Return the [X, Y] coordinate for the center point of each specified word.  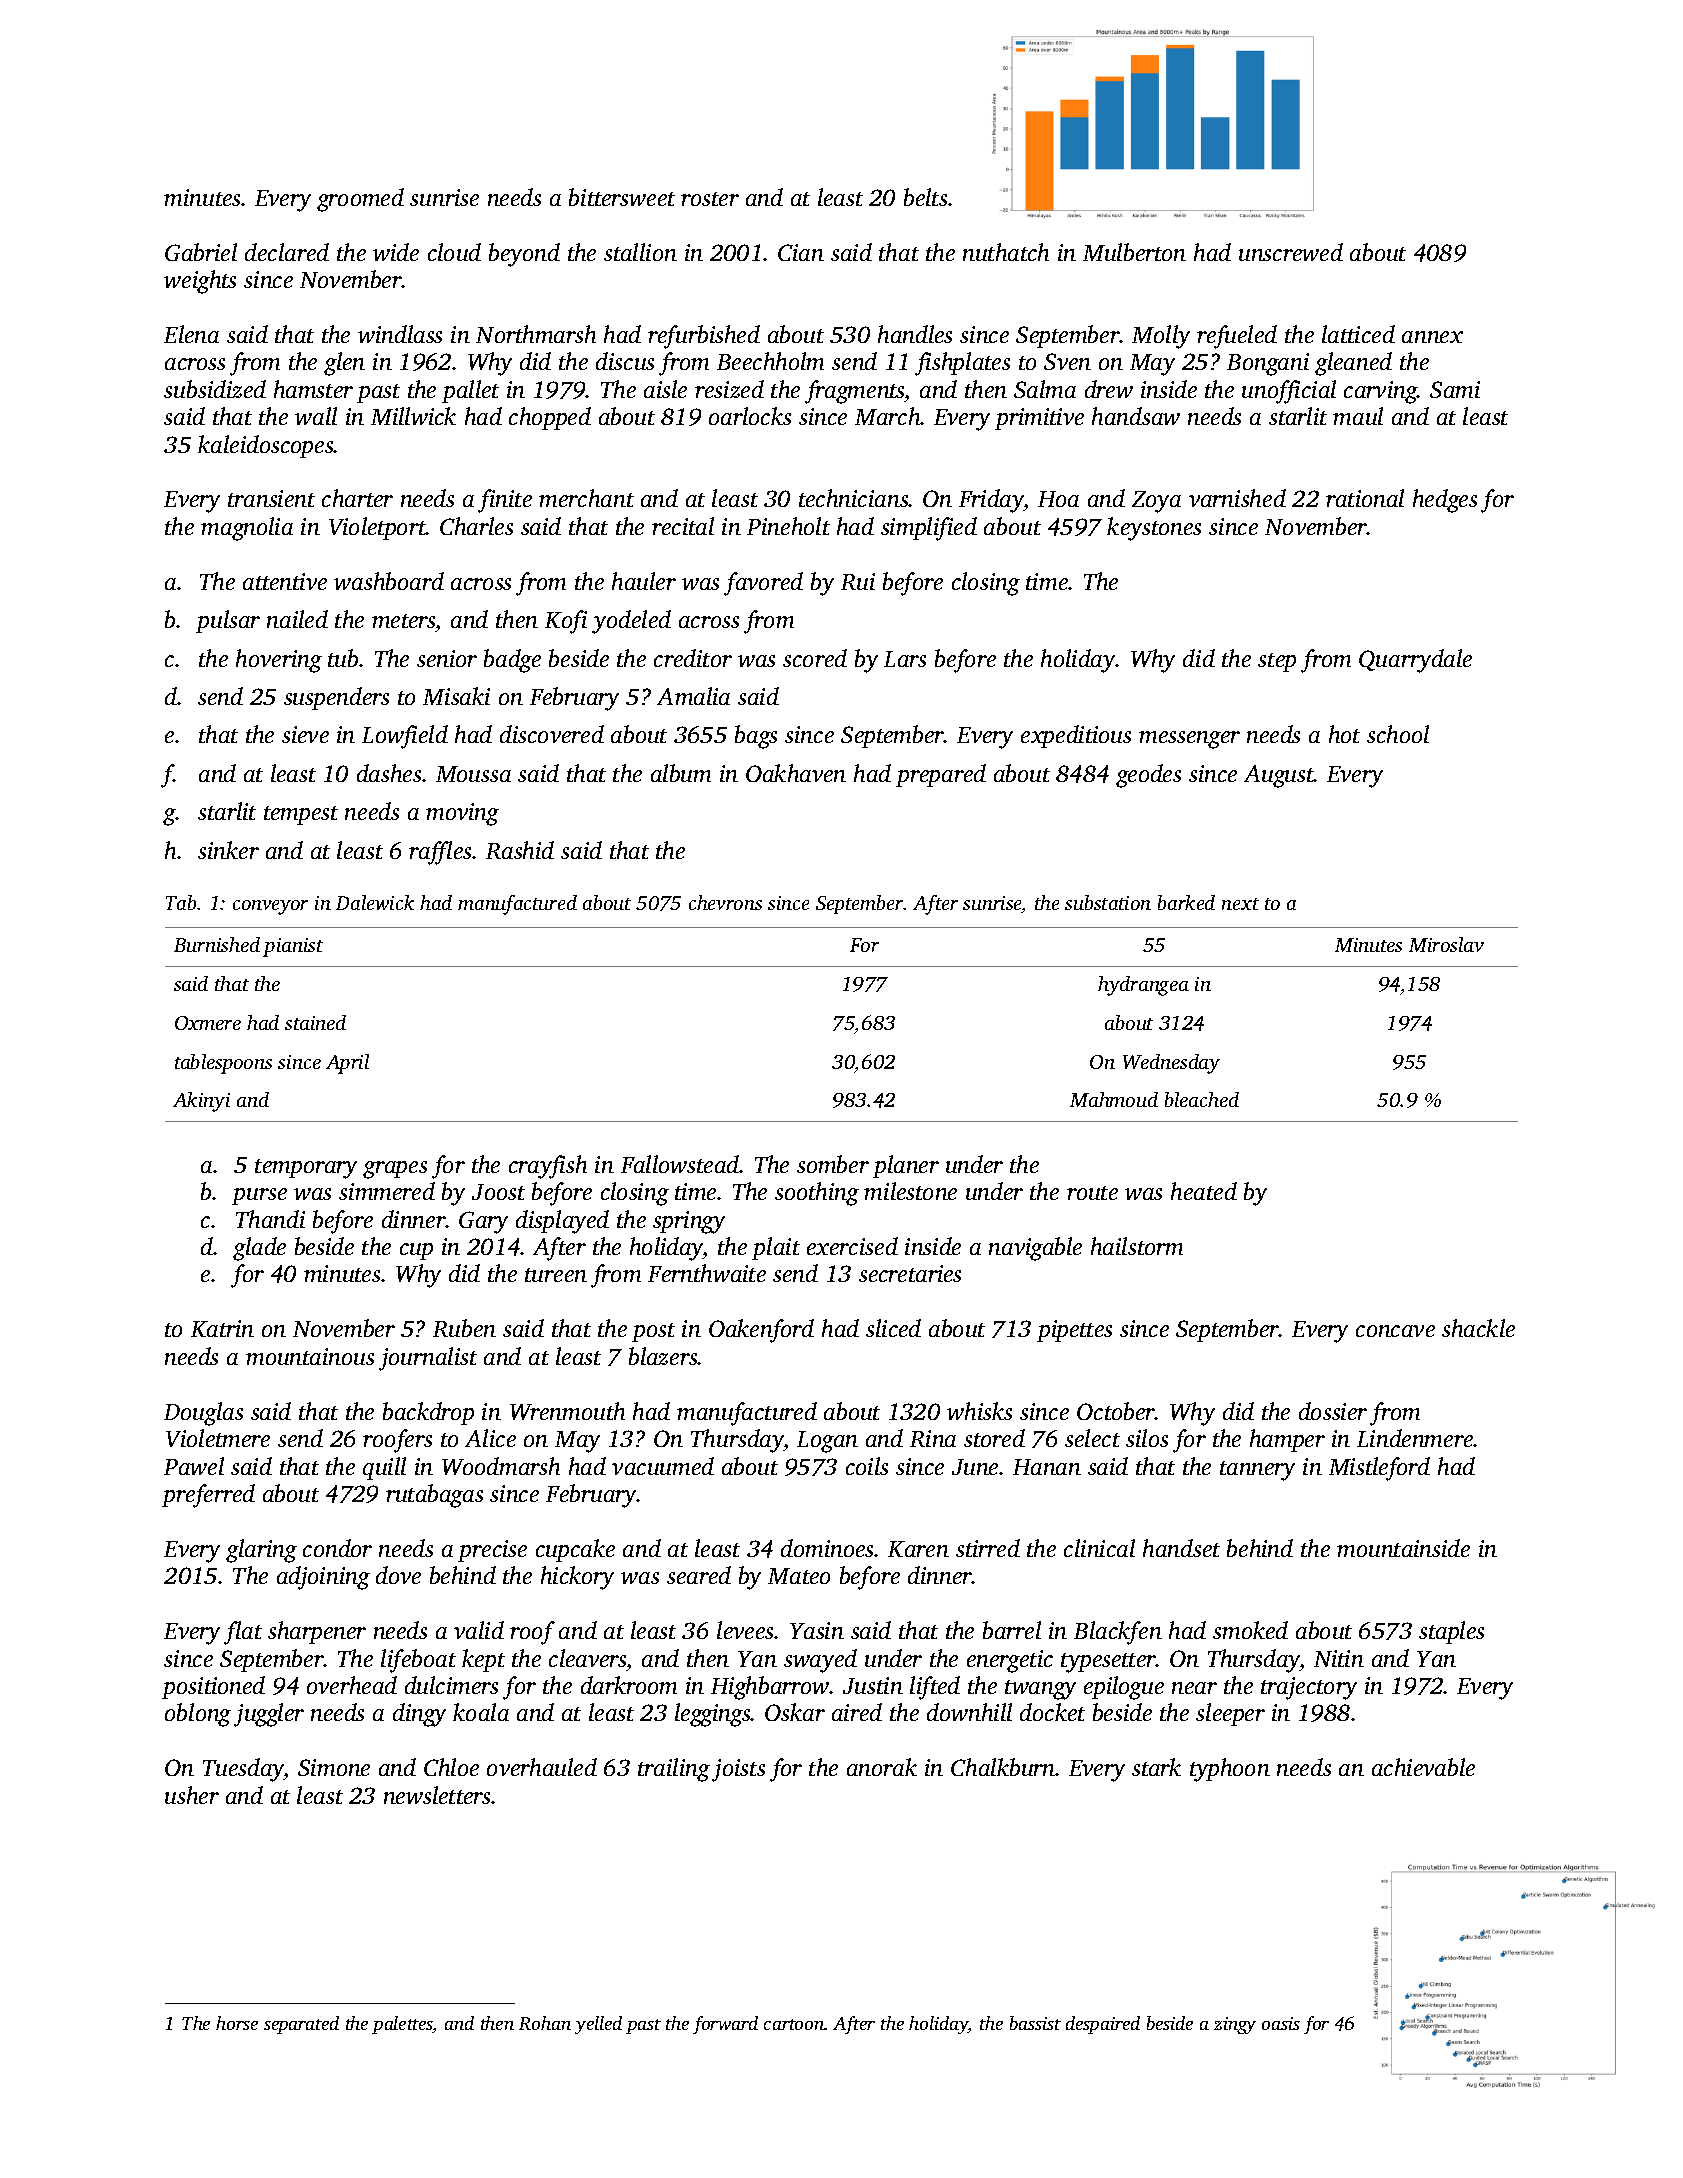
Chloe [451, 1767]
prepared [941, 775]
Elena [191, 334]
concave [1395, 1331]
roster [710, 199]
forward [725, 2025]
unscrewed [1291, 252]
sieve [305, 734]
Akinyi [201, 1102]
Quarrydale [1415, 661]
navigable [1035, 1249]
